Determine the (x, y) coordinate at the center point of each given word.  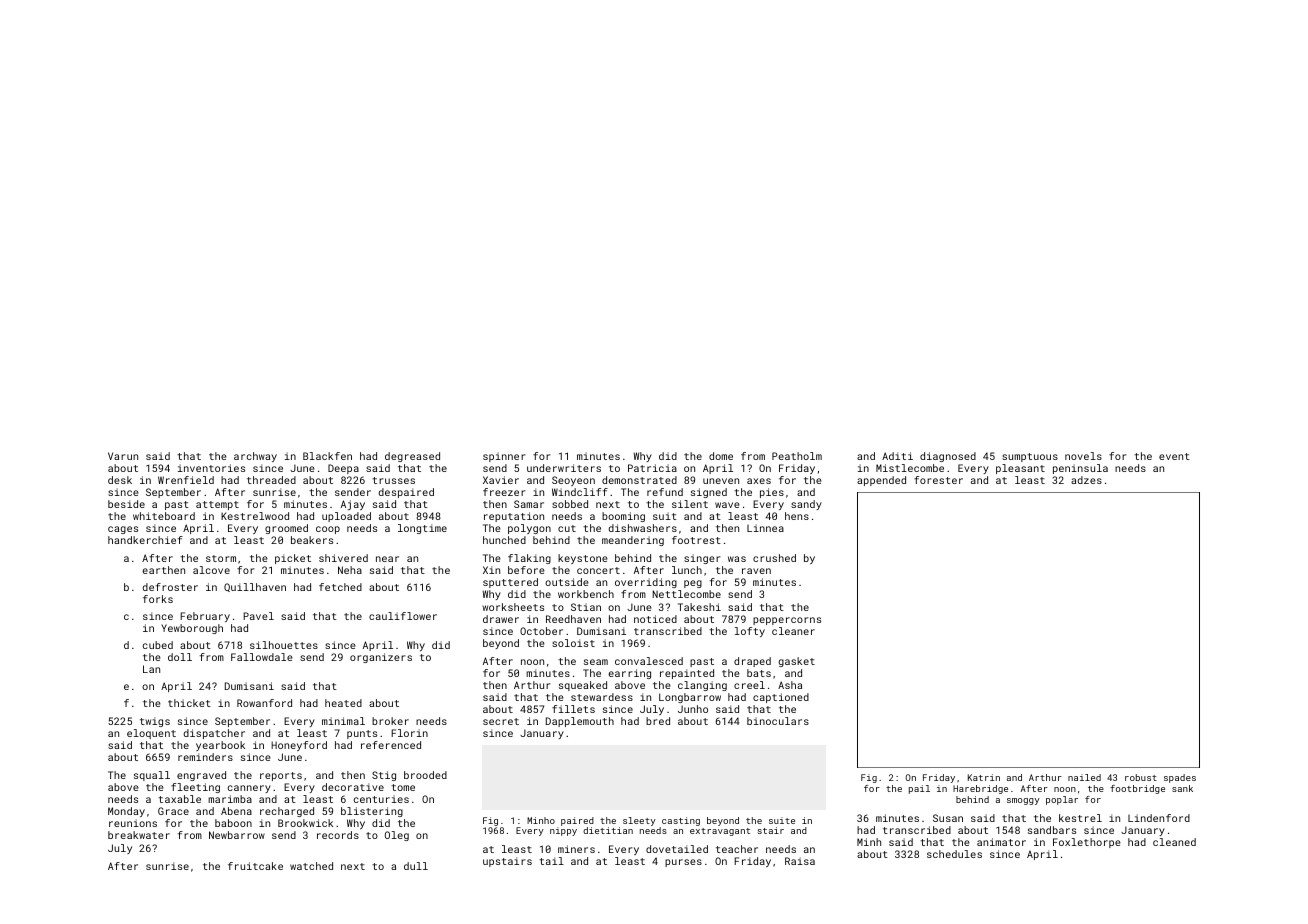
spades (1180, 778)
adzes (1086, 480)
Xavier (501, 480)
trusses (393, 480)
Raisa (800, 861)
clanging (702, 686)
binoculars (778, 721)
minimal (343, 721)
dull (416, 866)
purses (683, 863)
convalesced (649, 661)
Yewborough (192, 629)
